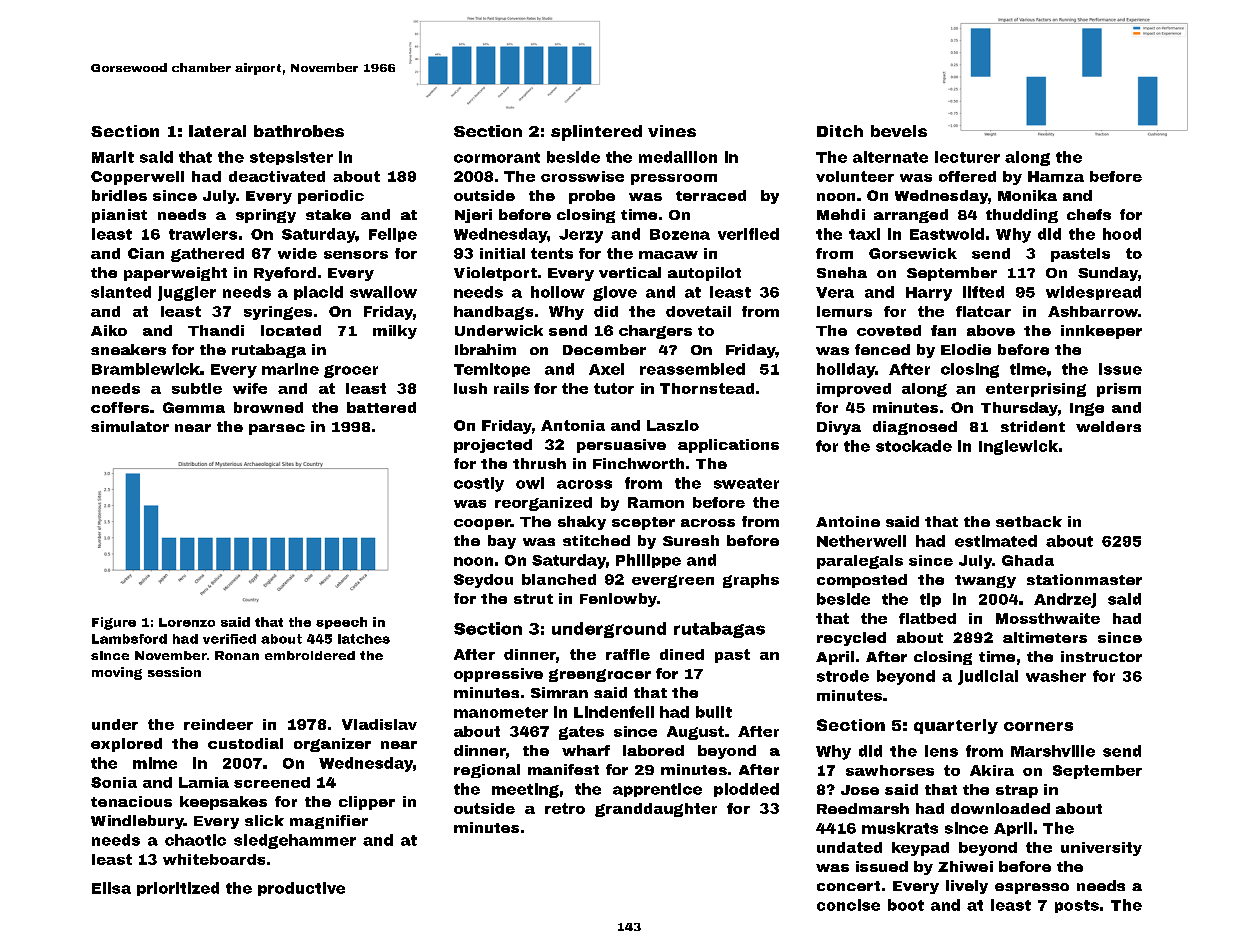 The image size is (1233, 952). I want to click on wharf, so click(586, 750).
